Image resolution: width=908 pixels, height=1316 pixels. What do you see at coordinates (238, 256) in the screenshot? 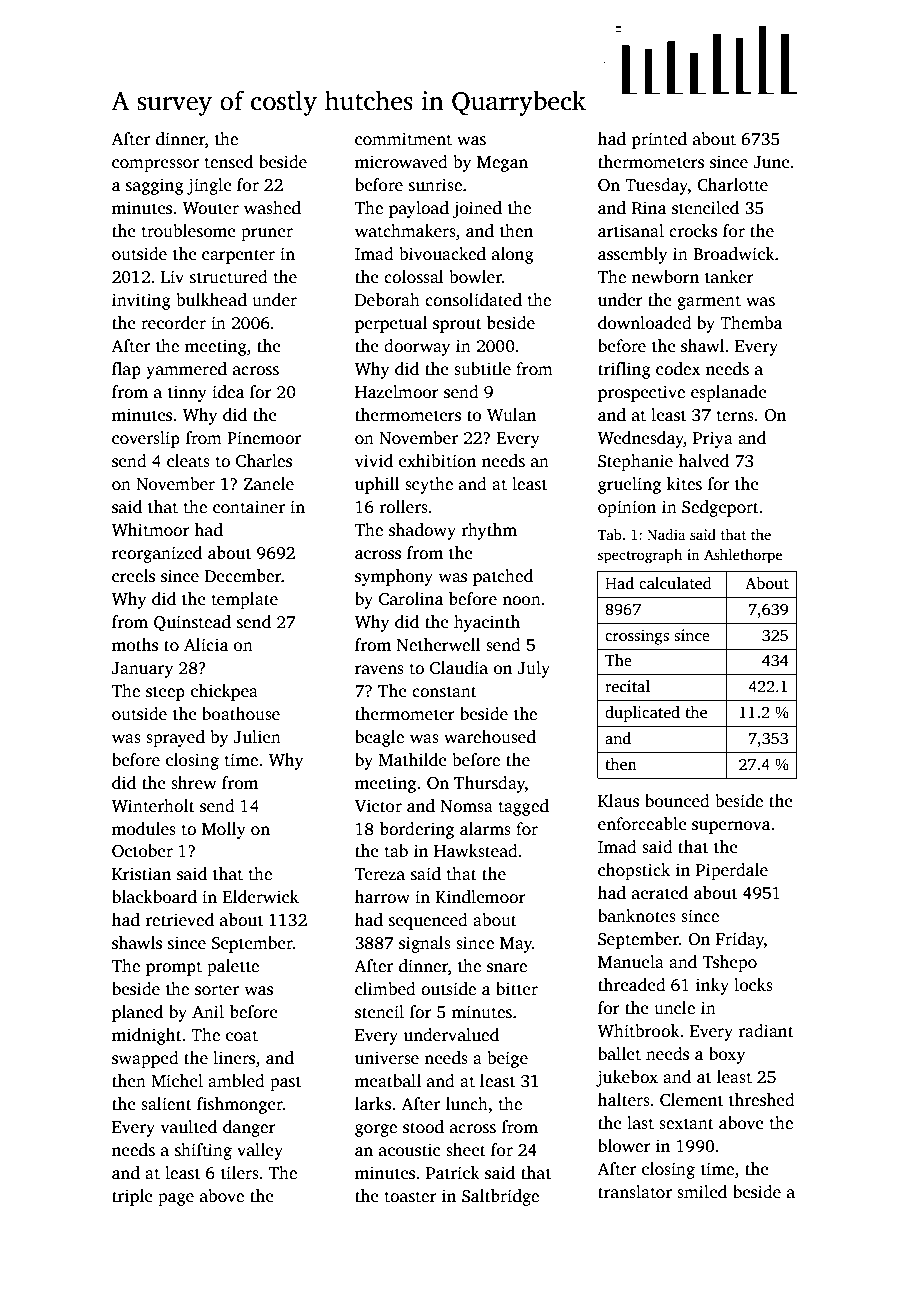
I see `carpenter` at bounding box center [238, 256].
